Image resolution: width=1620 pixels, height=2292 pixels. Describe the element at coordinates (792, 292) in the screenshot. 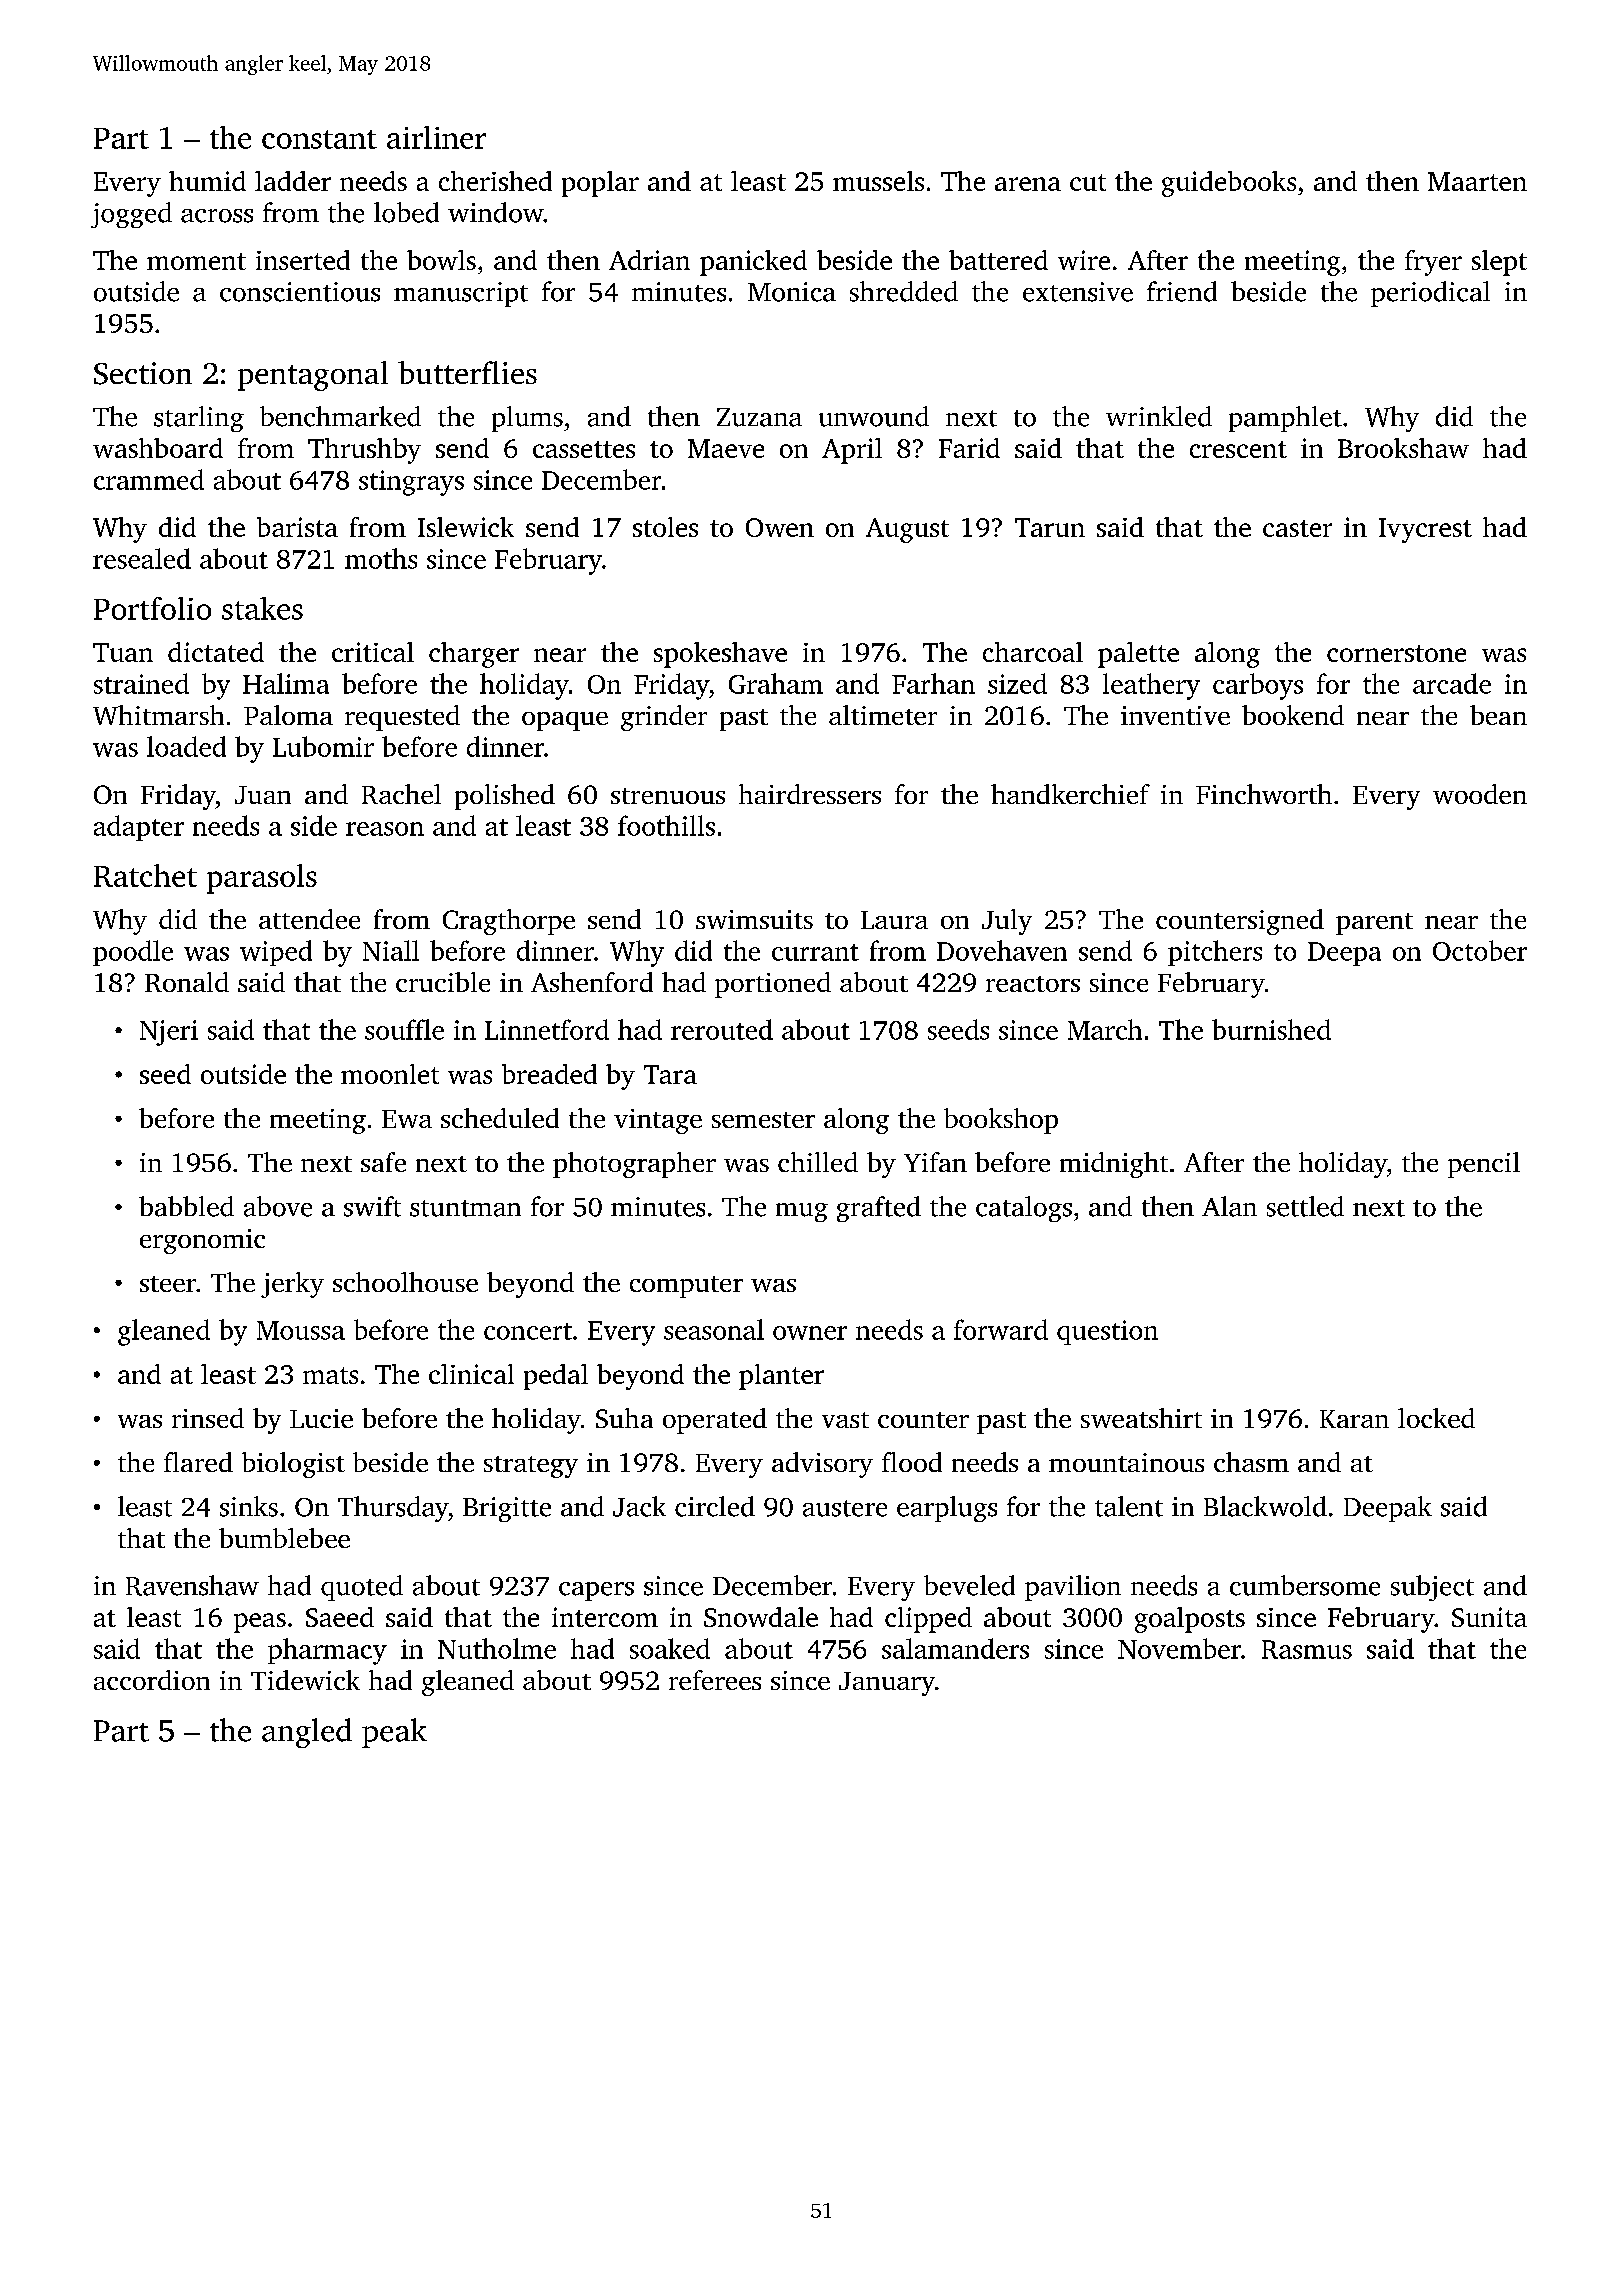

I see `Monica` at that location.
